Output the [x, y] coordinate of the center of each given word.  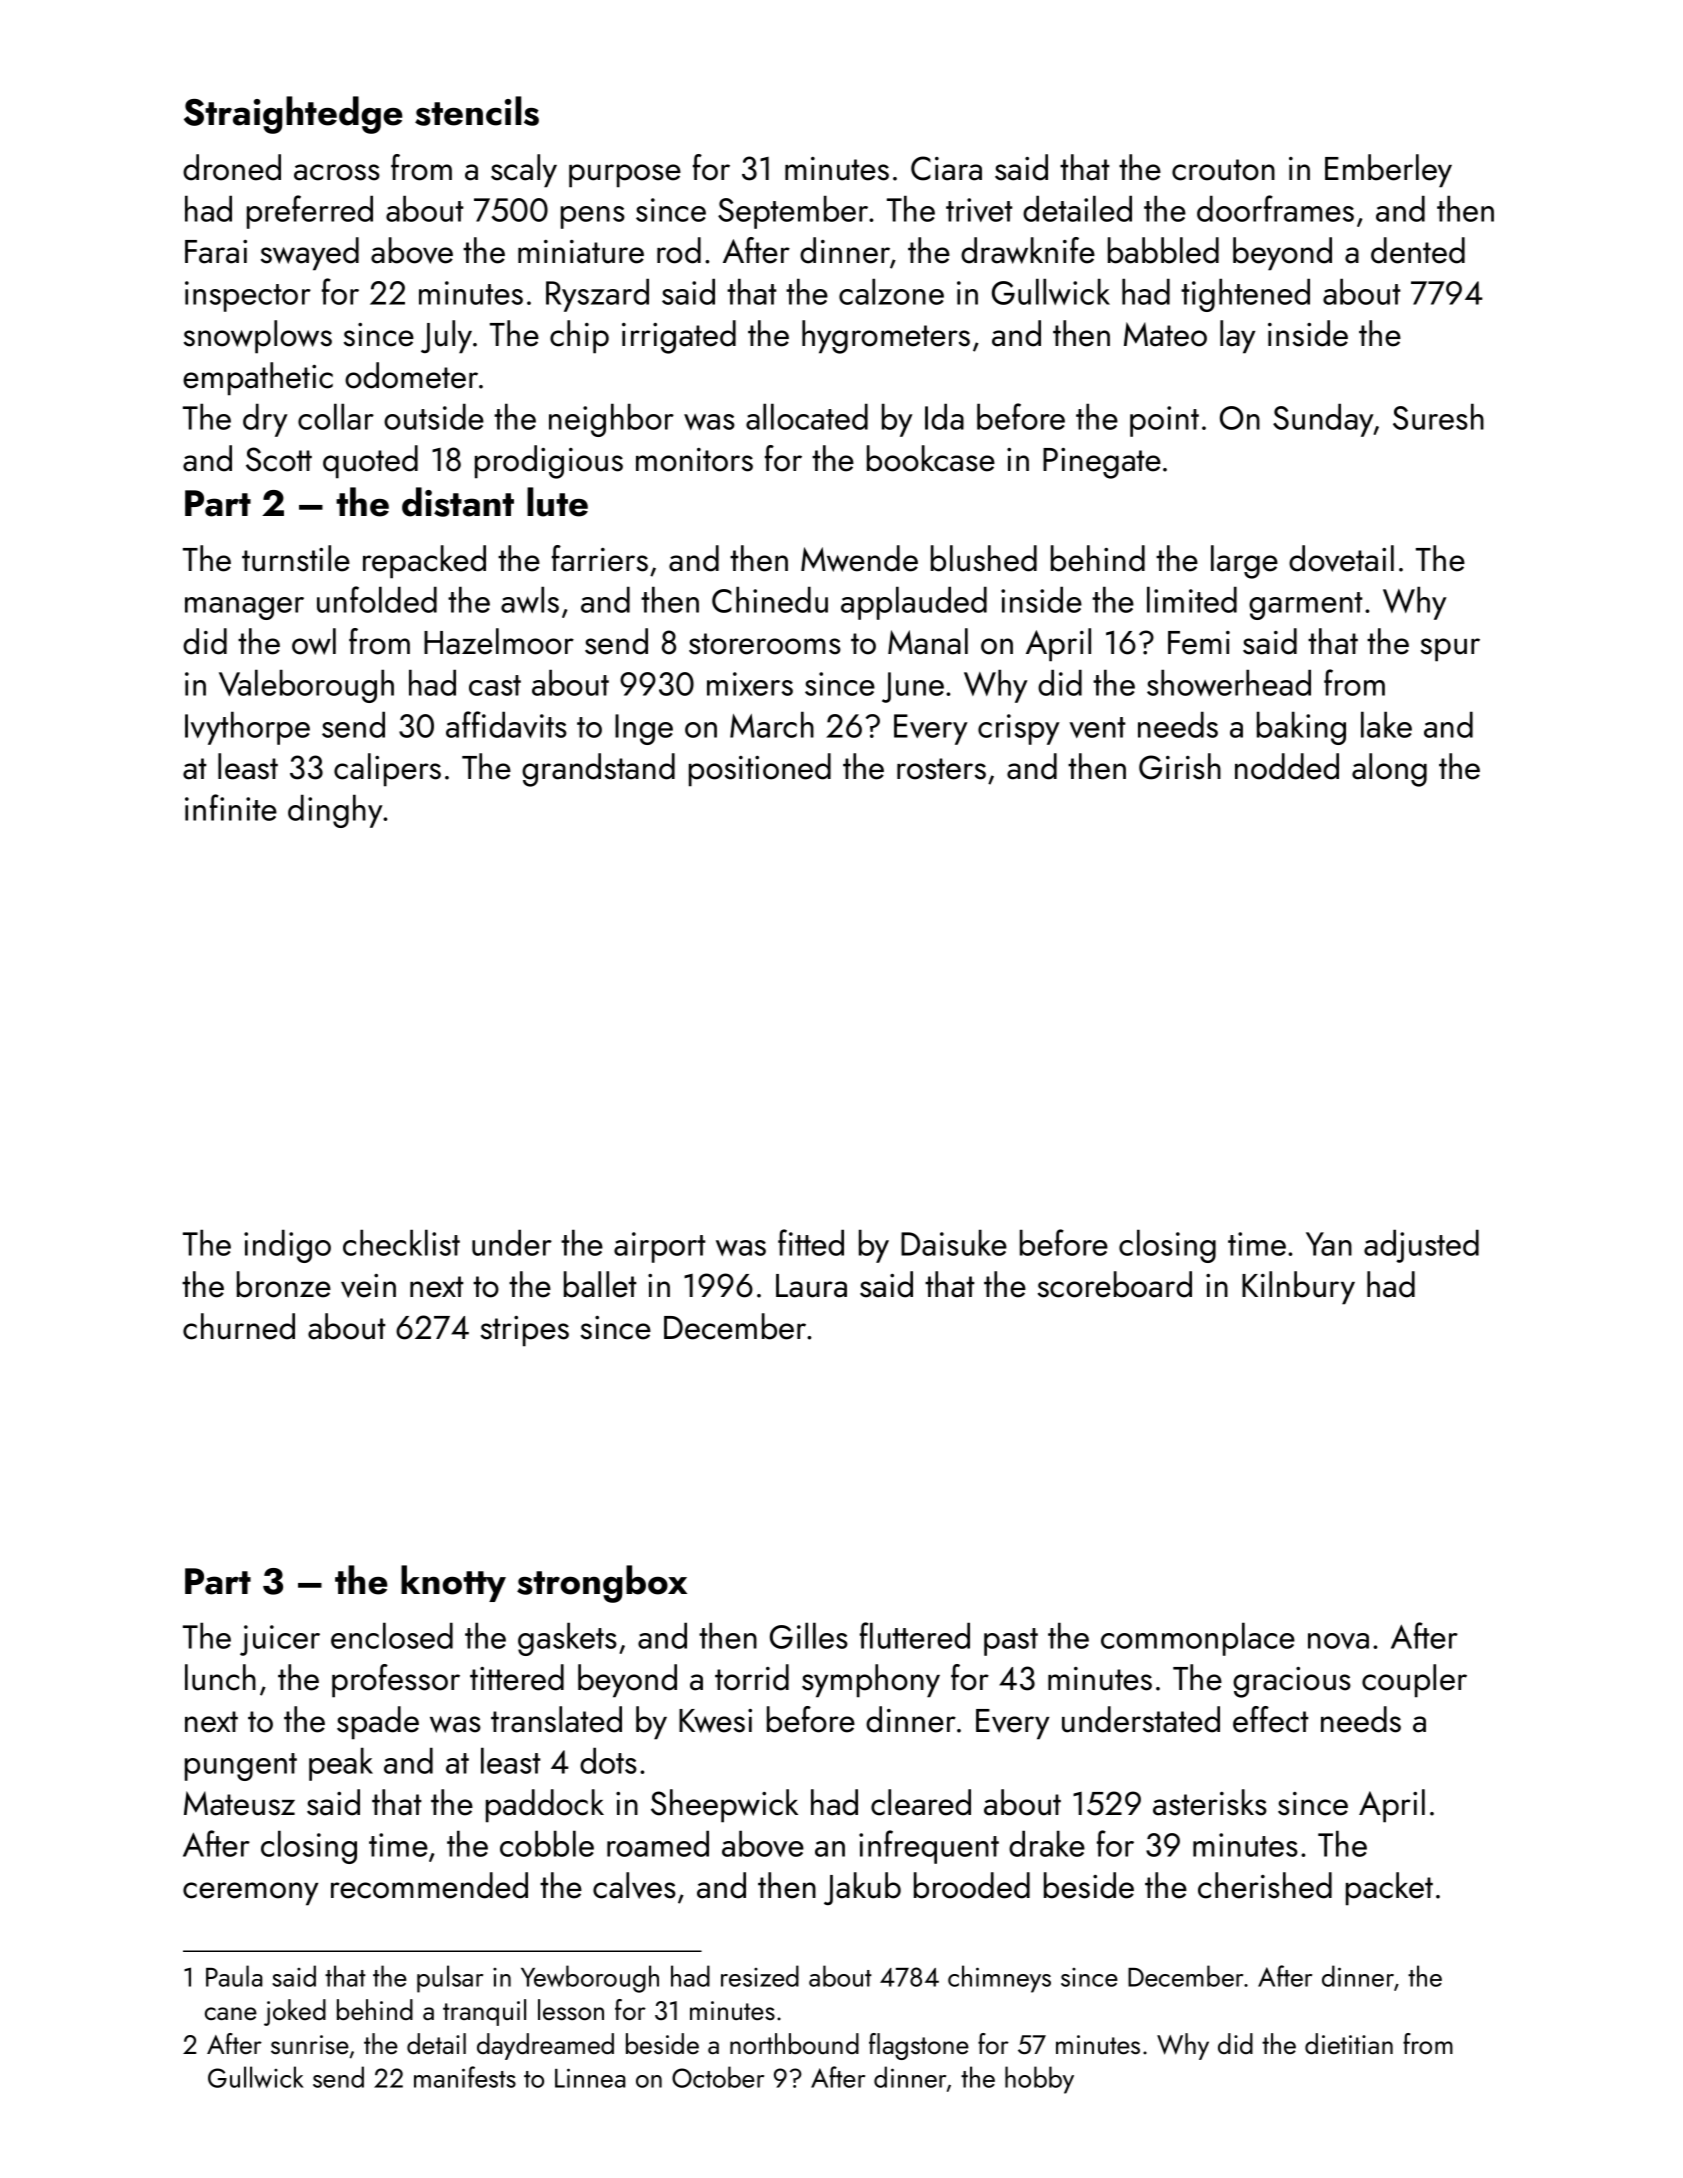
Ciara [946, 168]
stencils [477, 111]
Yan [1329, 1244]
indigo [287, 1246]
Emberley [1388, 171]
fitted [811, 1242]
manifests [465, 2077]
